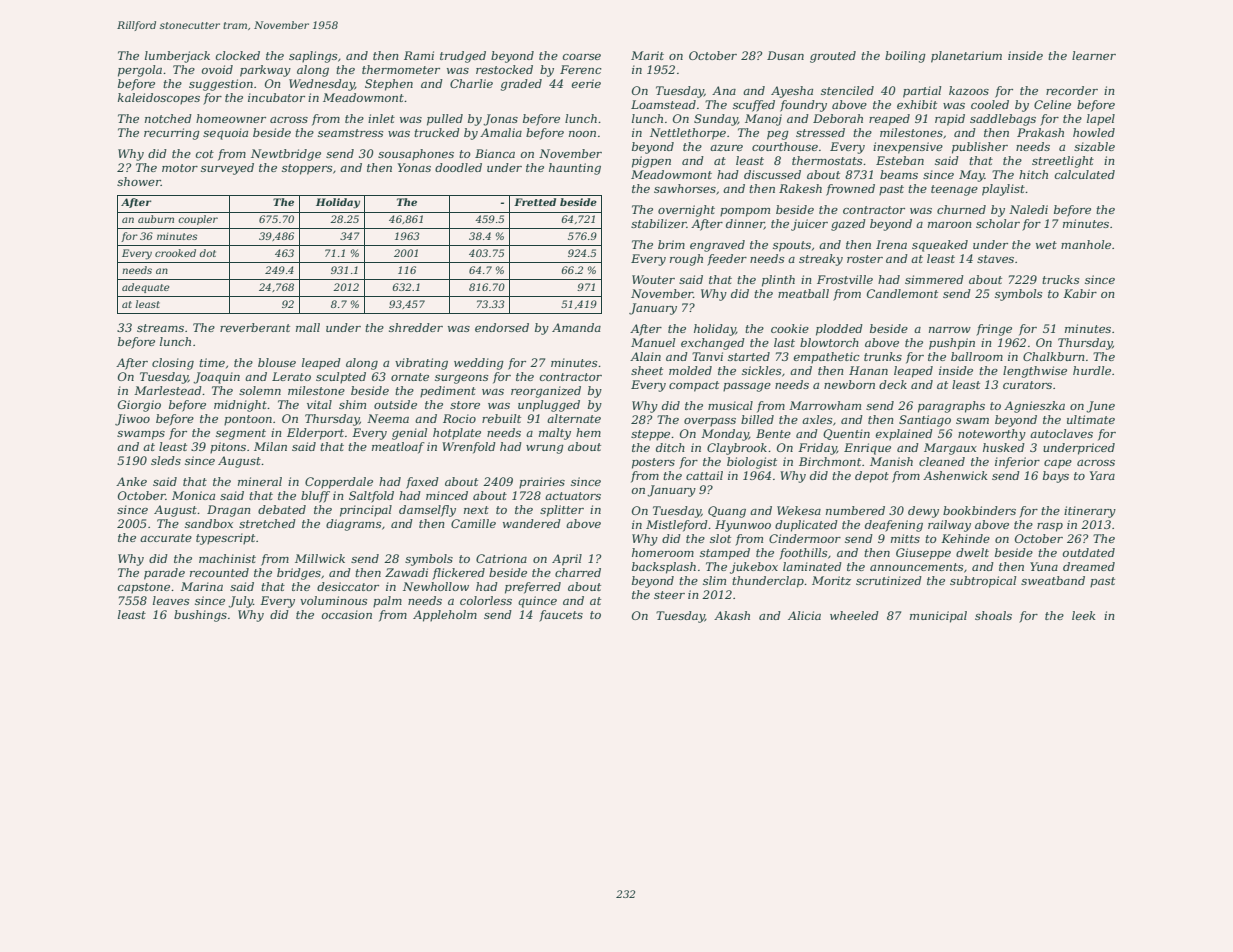 The height and width of the screenshot is (952, 1233). What do you see at coordinates (980, 148) in the screenshot?
I see `publisher` at bounding box center [980, 148].
